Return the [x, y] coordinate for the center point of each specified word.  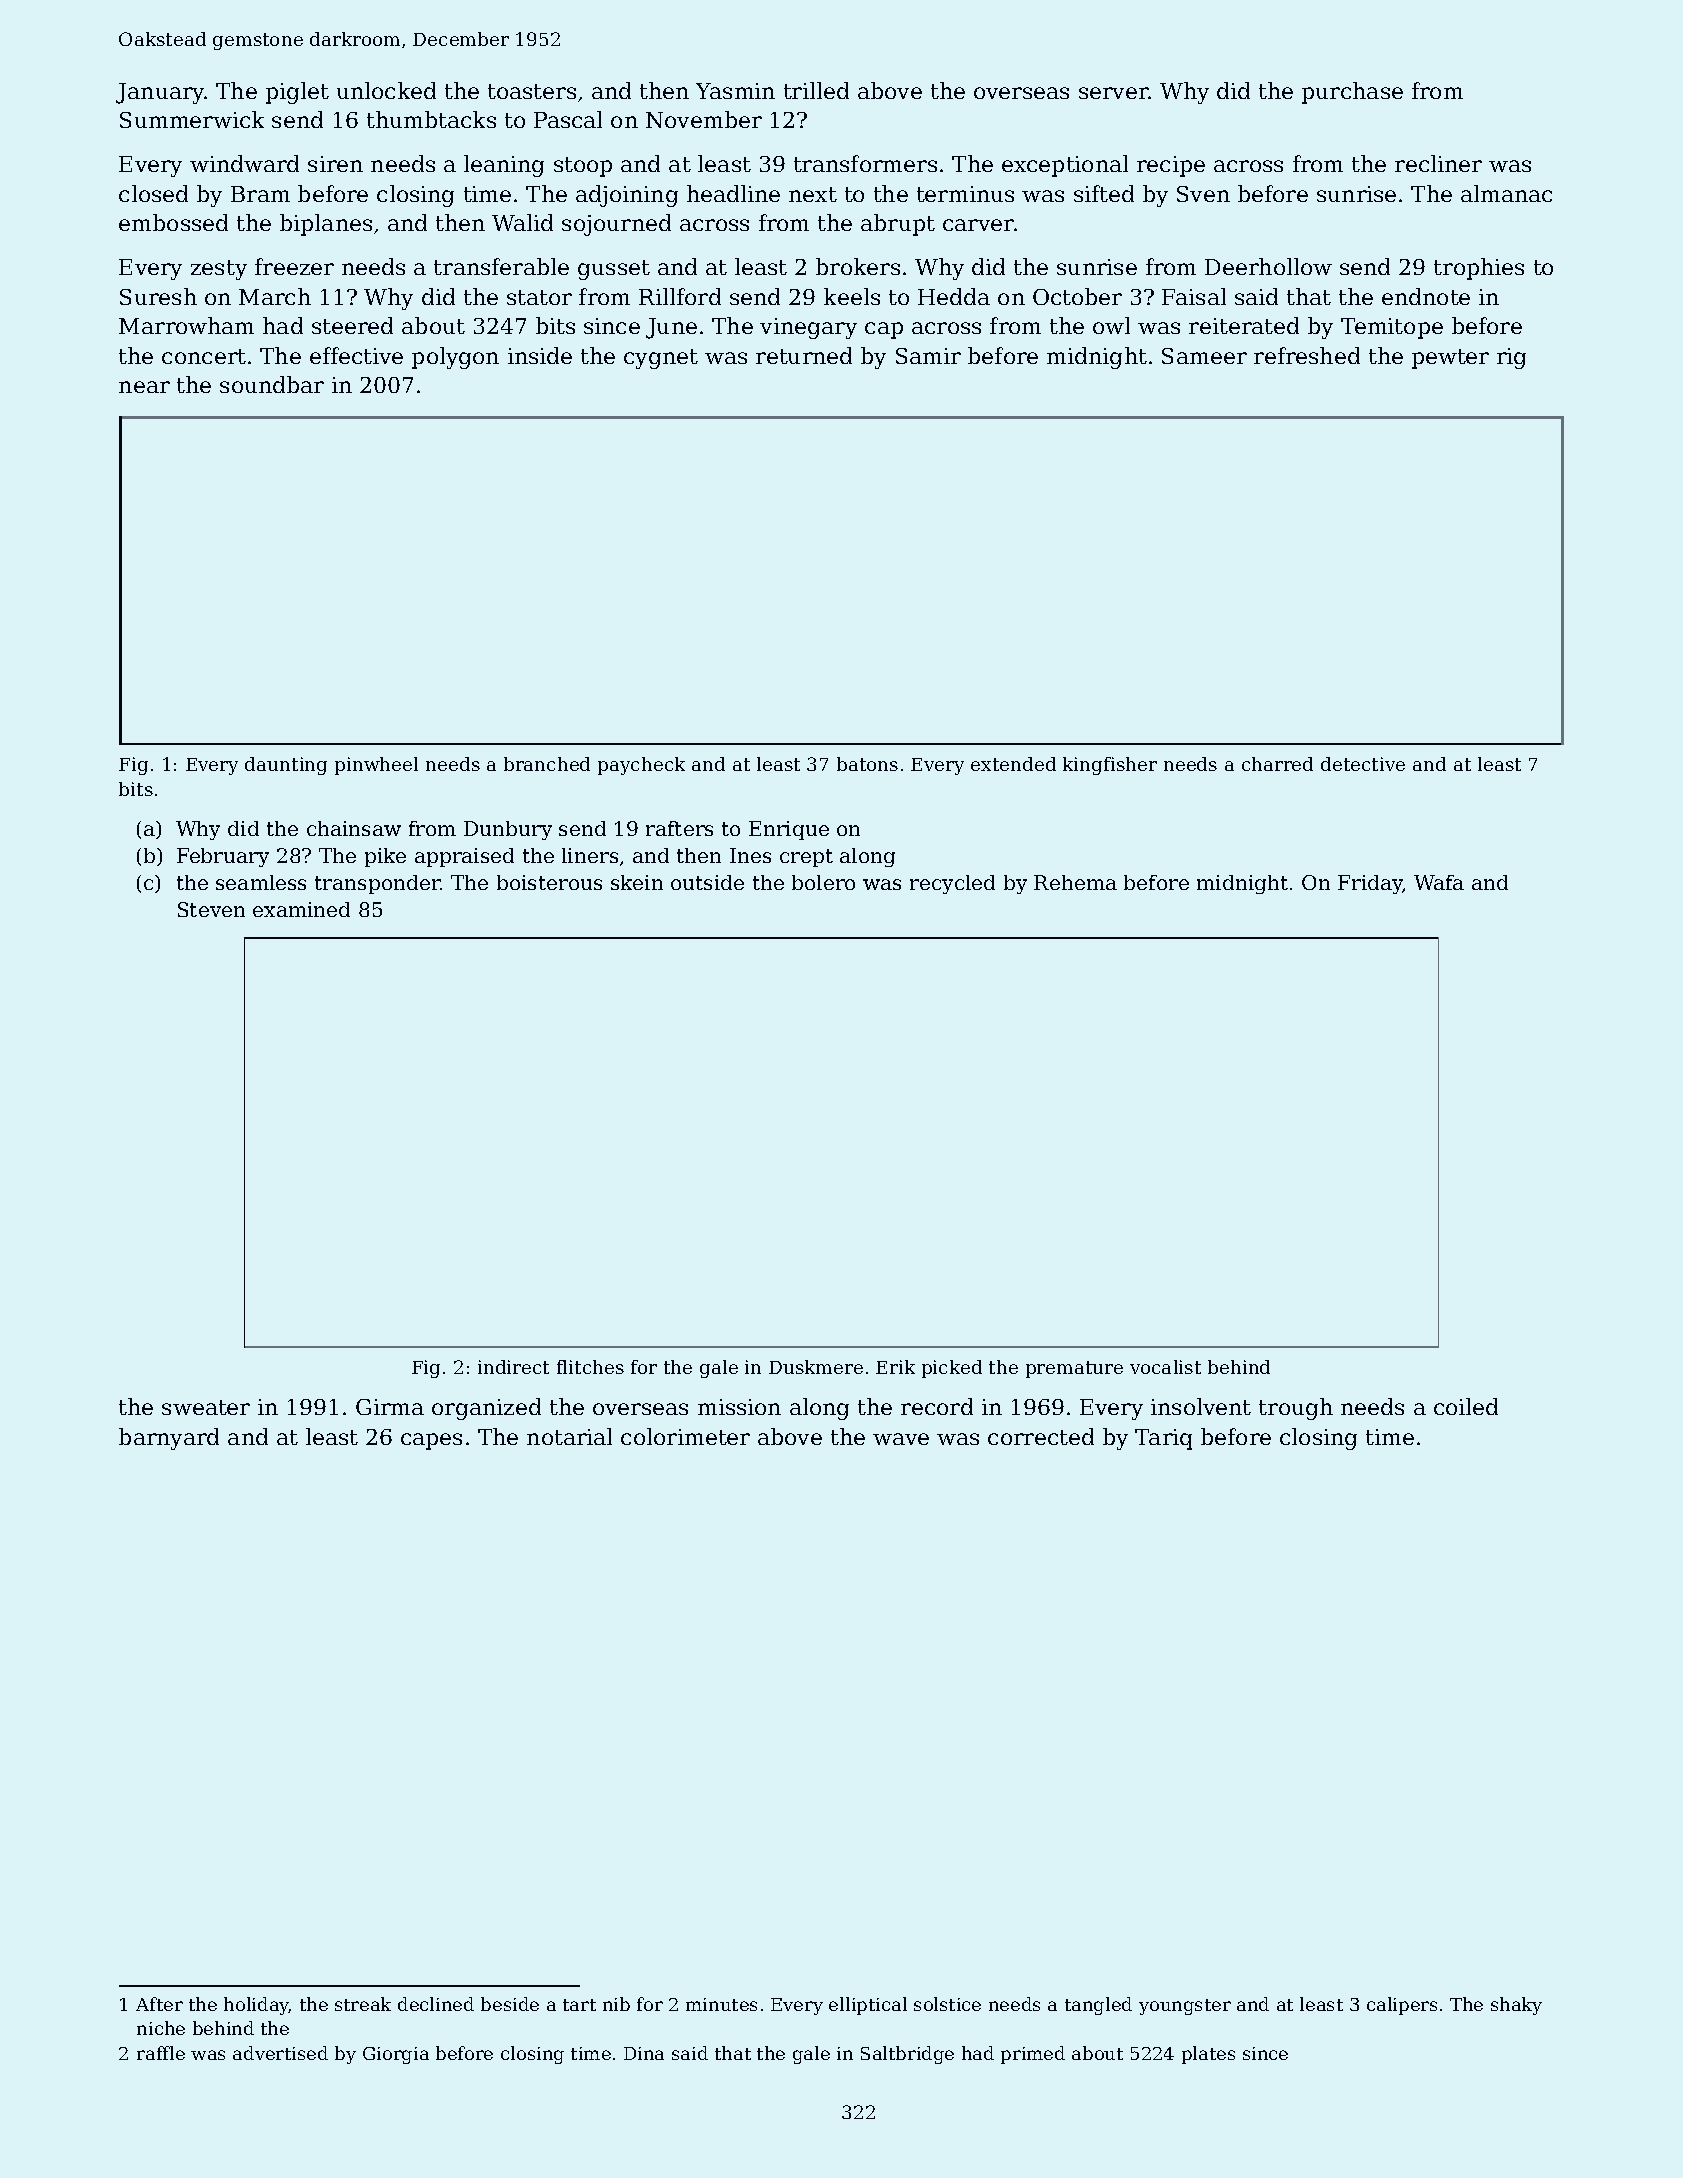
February [223, 857]
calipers [1402, 2006]
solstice [947, 2004]
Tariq [1163, 1439]
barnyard [169, 1439]
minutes [721, 2004]
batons [867, 764]
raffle [161, 2053]
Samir [928, 356]
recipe [1171, 166]
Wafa [1439, 882]
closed [153, 193]
